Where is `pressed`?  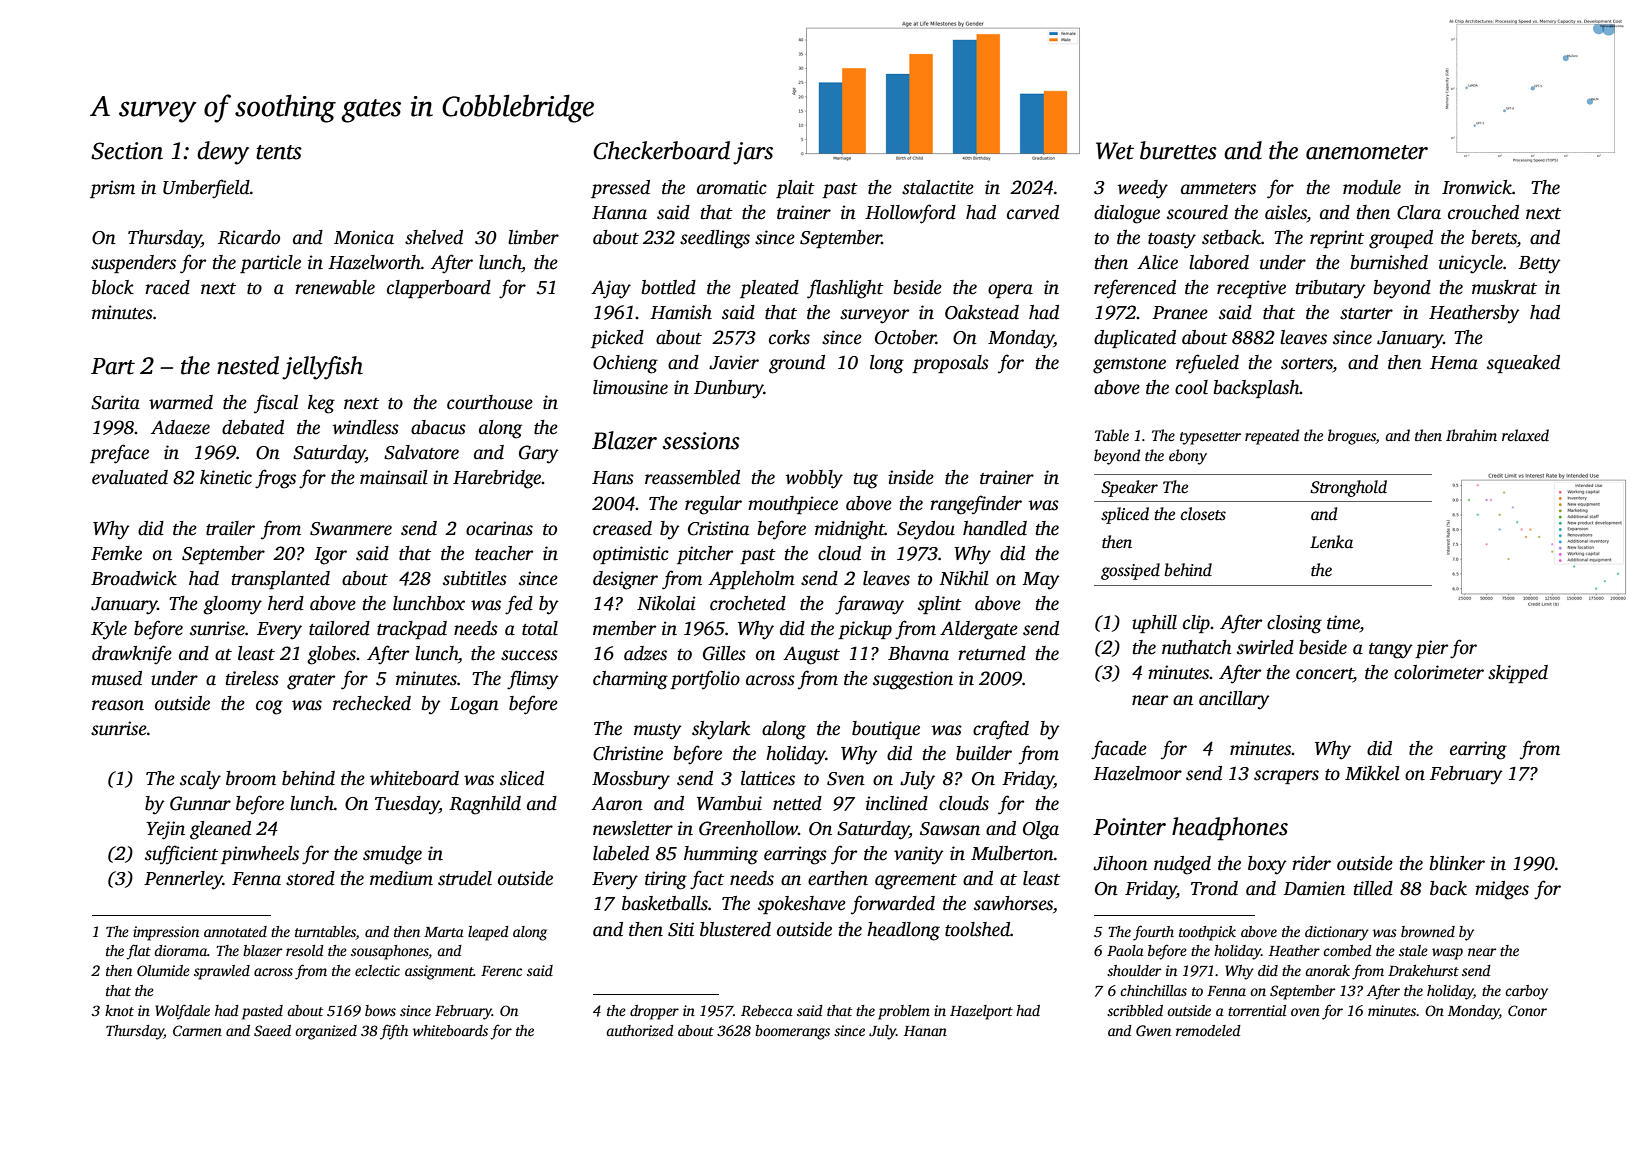 pressed is located at coordinates (620, 189).
